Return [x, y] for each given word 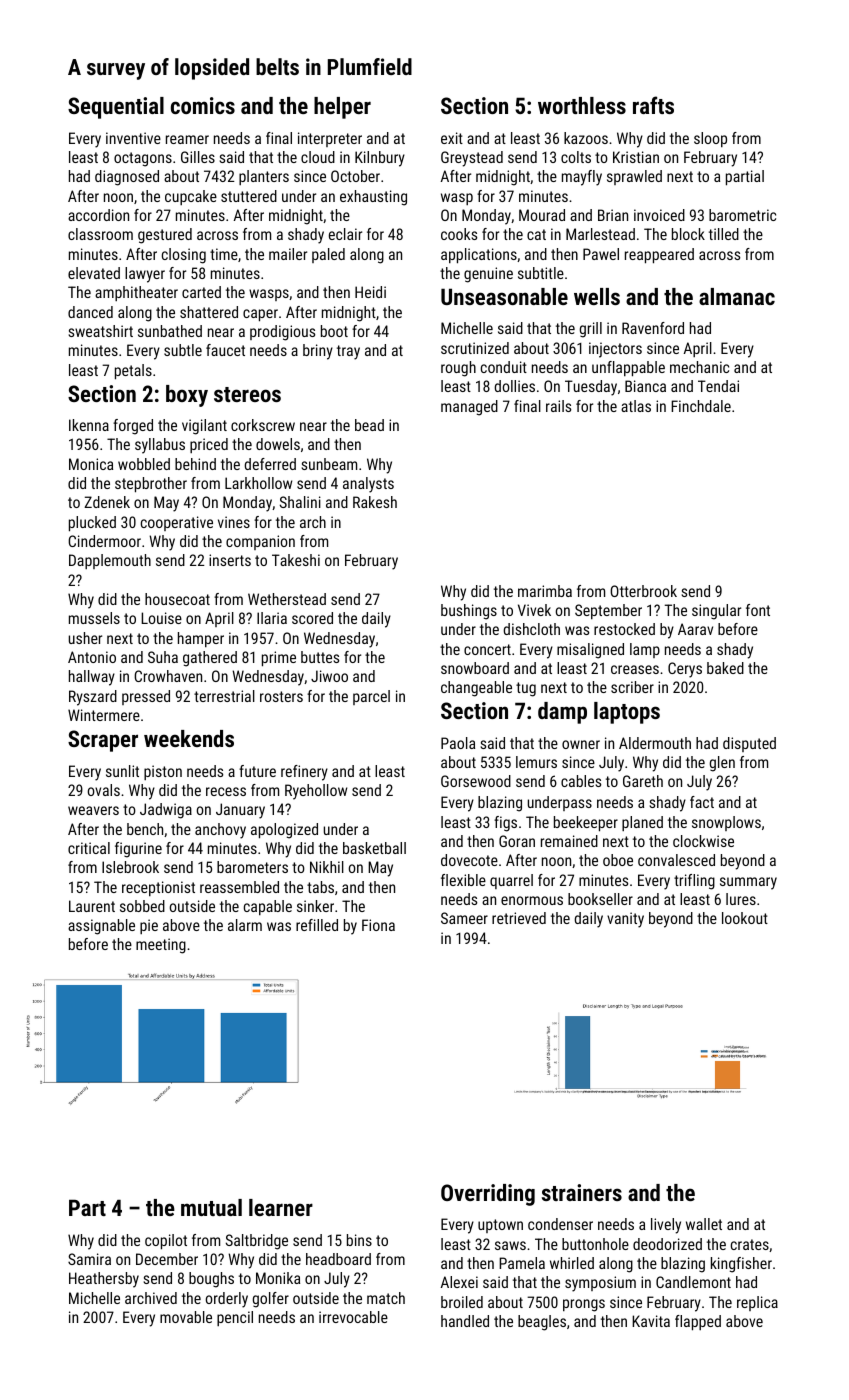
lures [741, 899]
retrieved [519, 918]
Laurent [92, 906]
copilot [166, 1242]
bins [359, 1240]
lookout [745, 918]
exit [452, 138]
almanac [737, 296]
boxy [187, 396]
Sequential [116, 108]
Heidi [370, 292]
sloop [710, 139]
